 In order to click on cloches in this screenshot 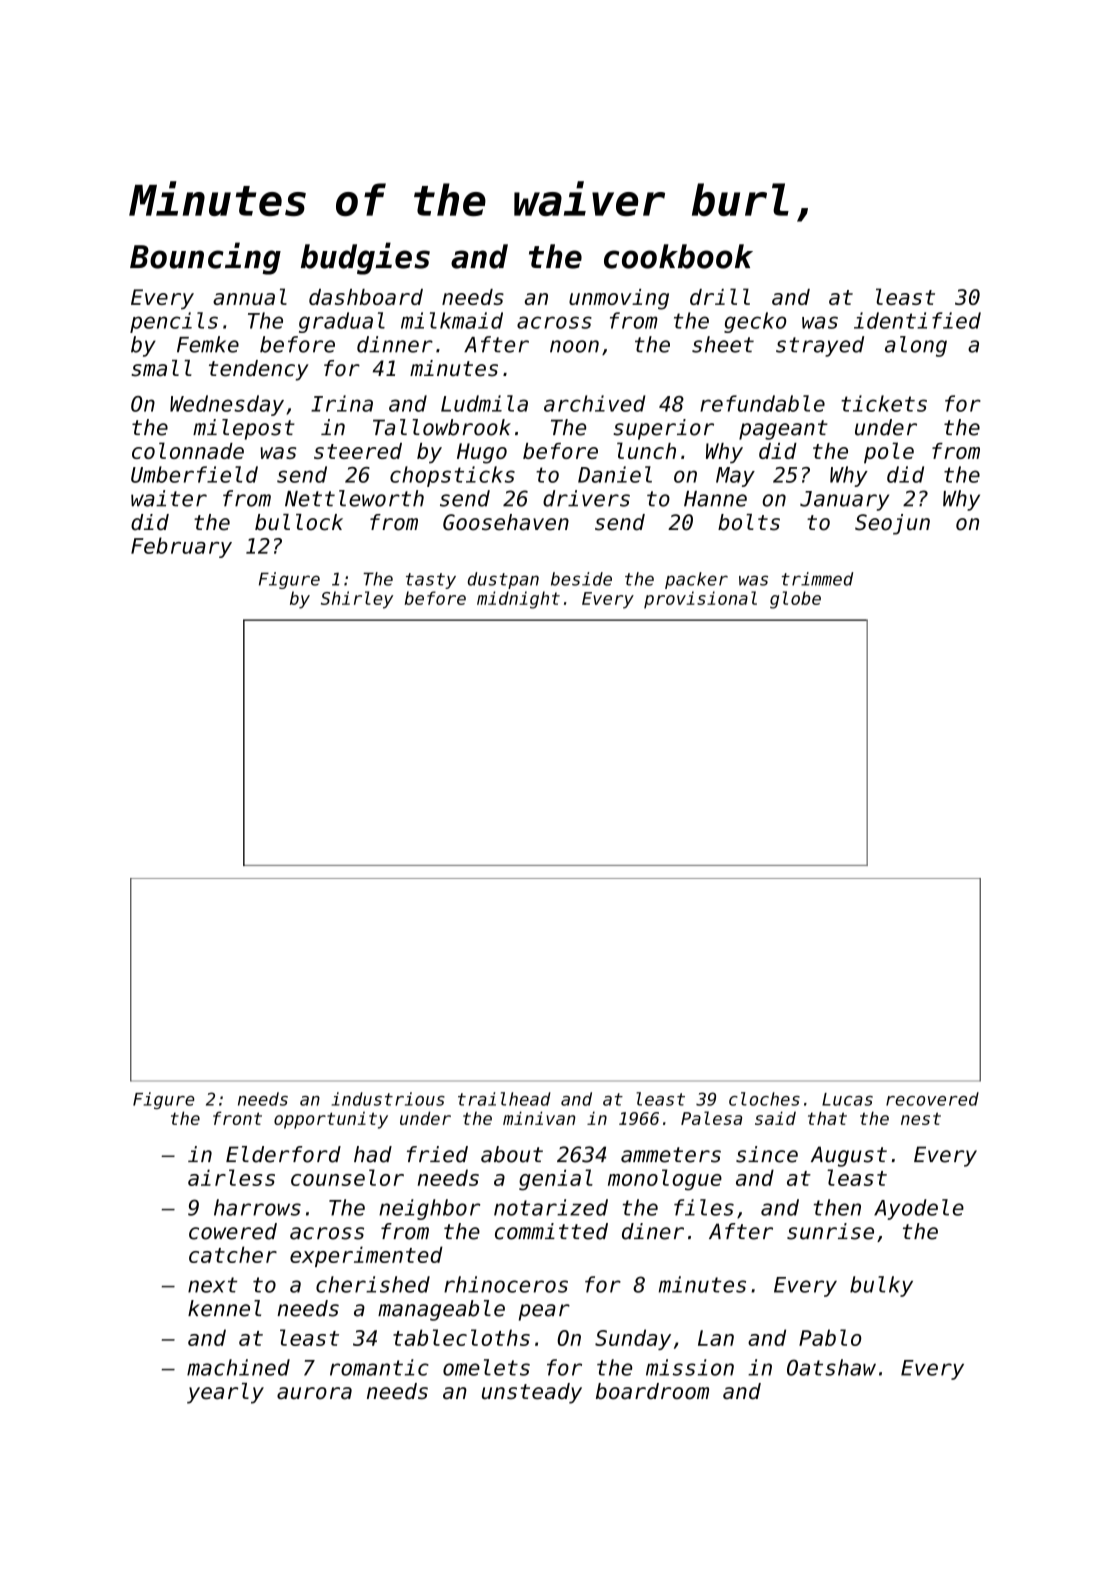, I will do `click(764, 1099)`.
